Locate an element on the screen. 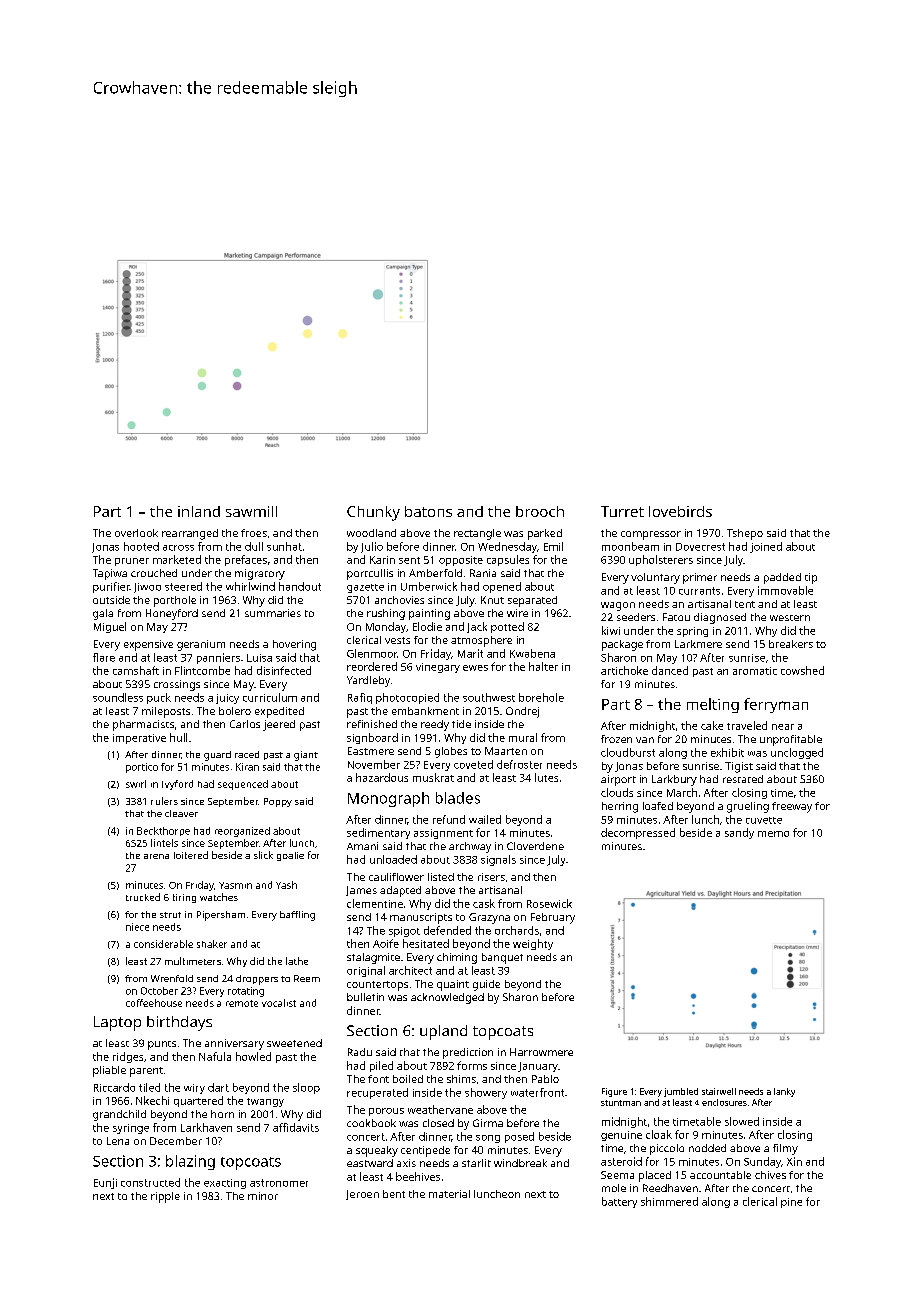 Image resolution: width=924 pixels, height=1308 pixels. Harrowmere is located at coordinates (541, 1052).
